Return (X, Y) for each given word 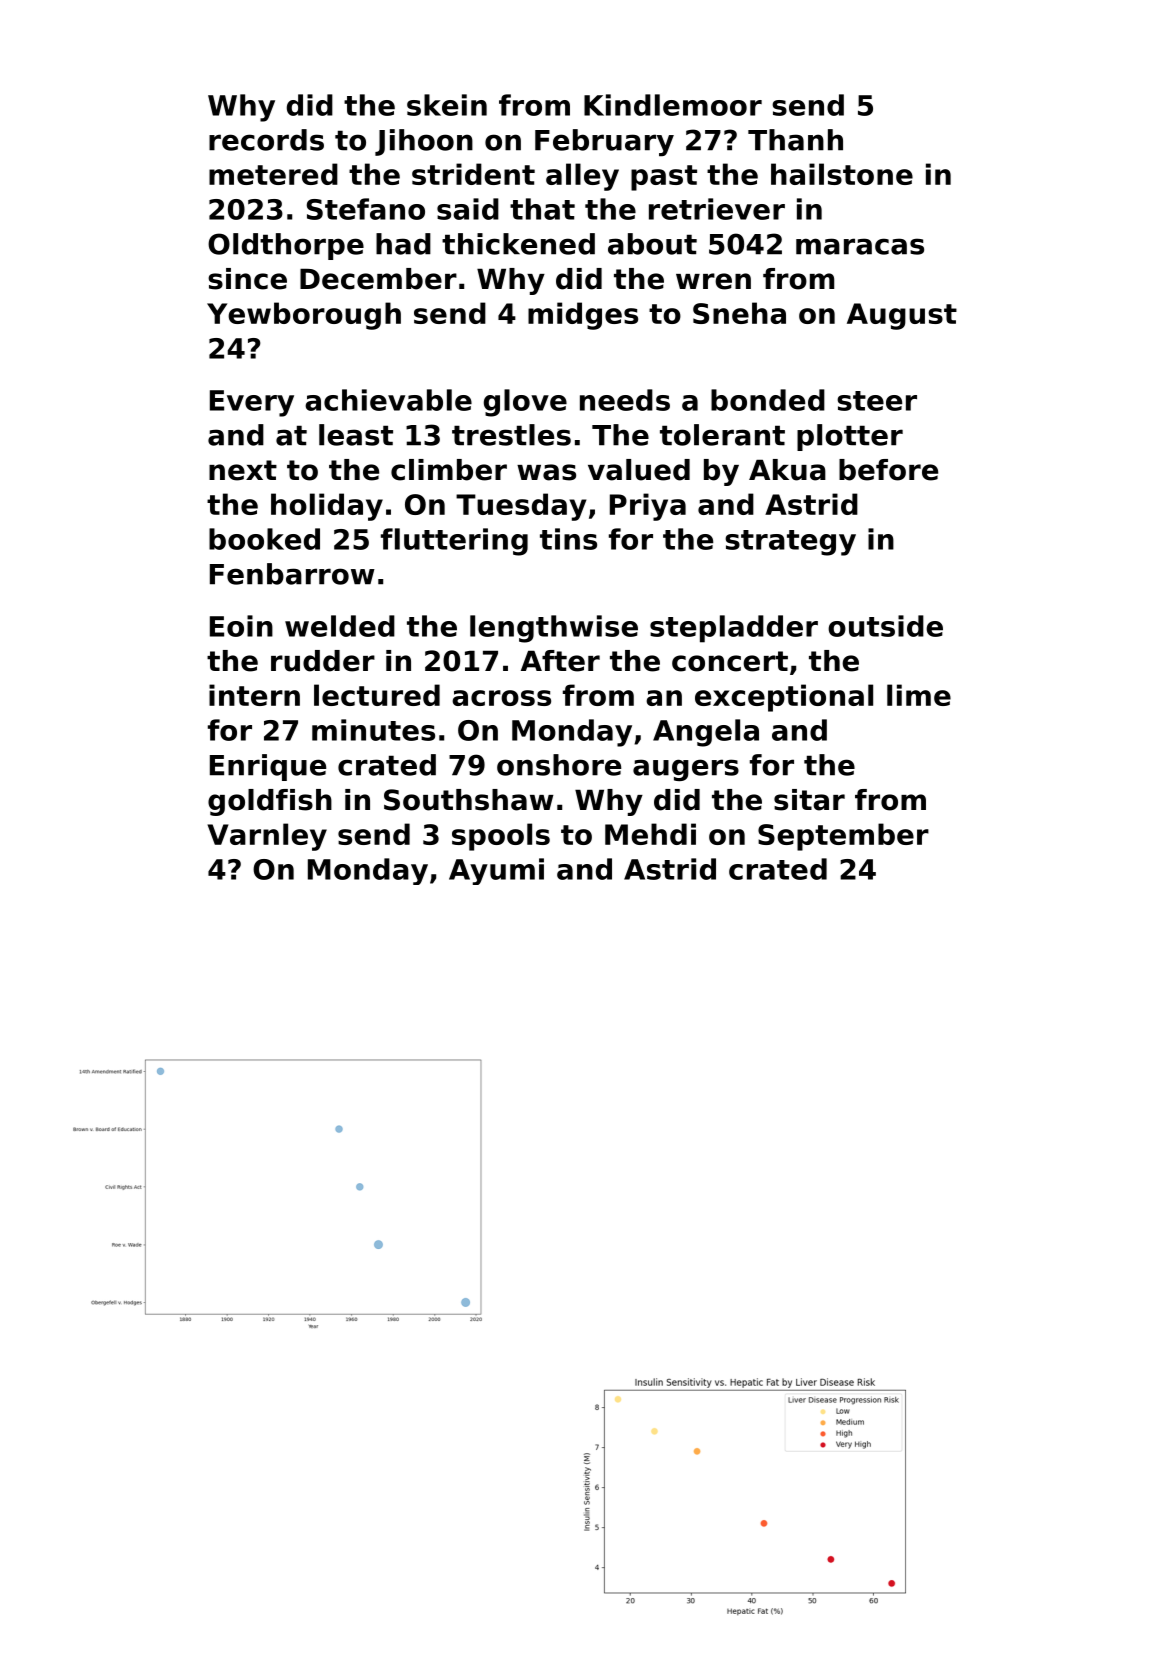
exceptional (784, 698)
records (266, 140)
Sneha (739, 313)
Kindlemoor (673, 105)
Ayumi (496, 871)
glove (525, 403)
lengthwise (554, 629)
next (243, 470)
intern (254, 695)
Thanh (795, 140)
